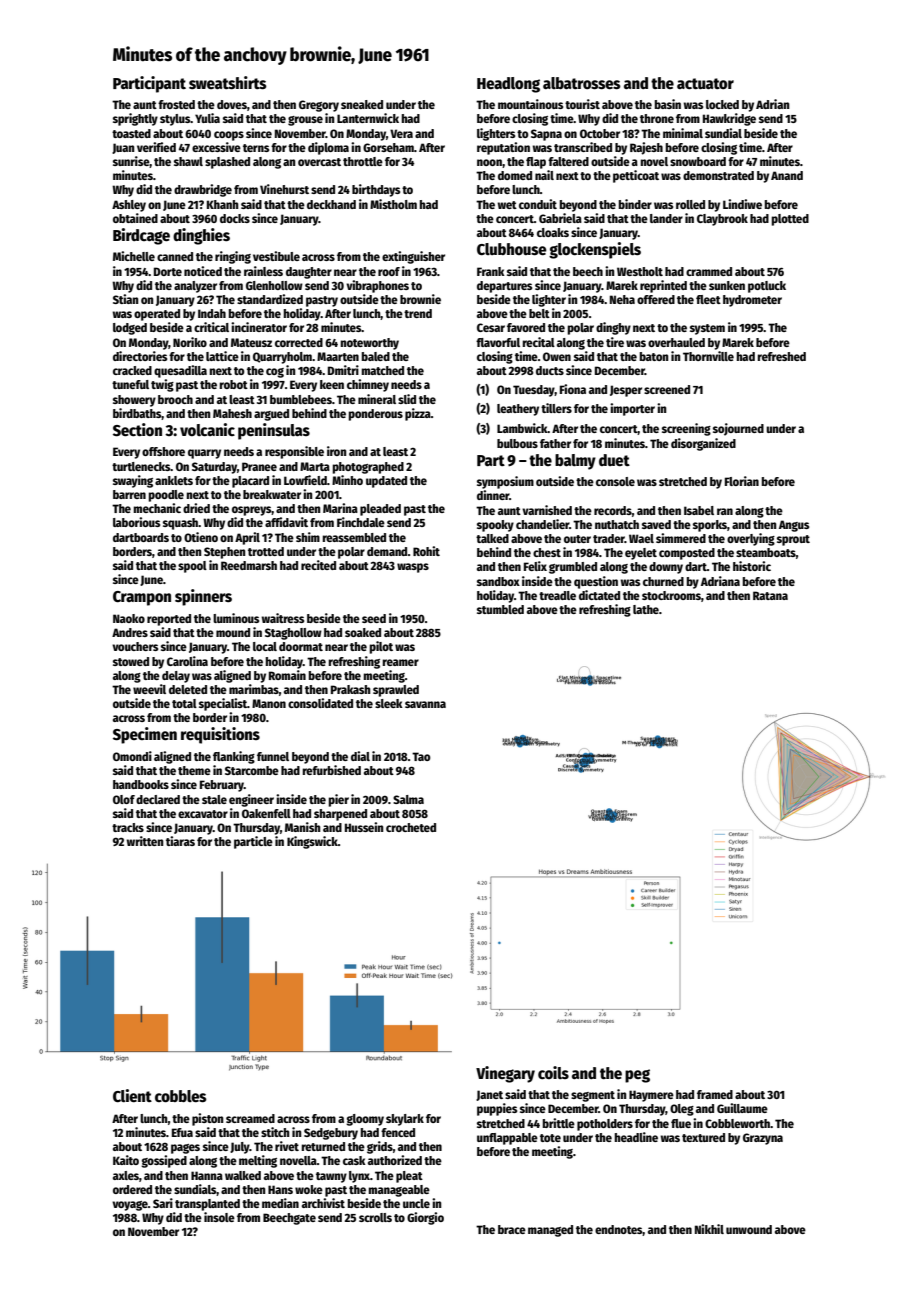 Image resolution: width=924 pixels, height=1308 pixels. Describe the element at coordinates (500, 609) in the screenshot. I see `stumbled` at that location.
